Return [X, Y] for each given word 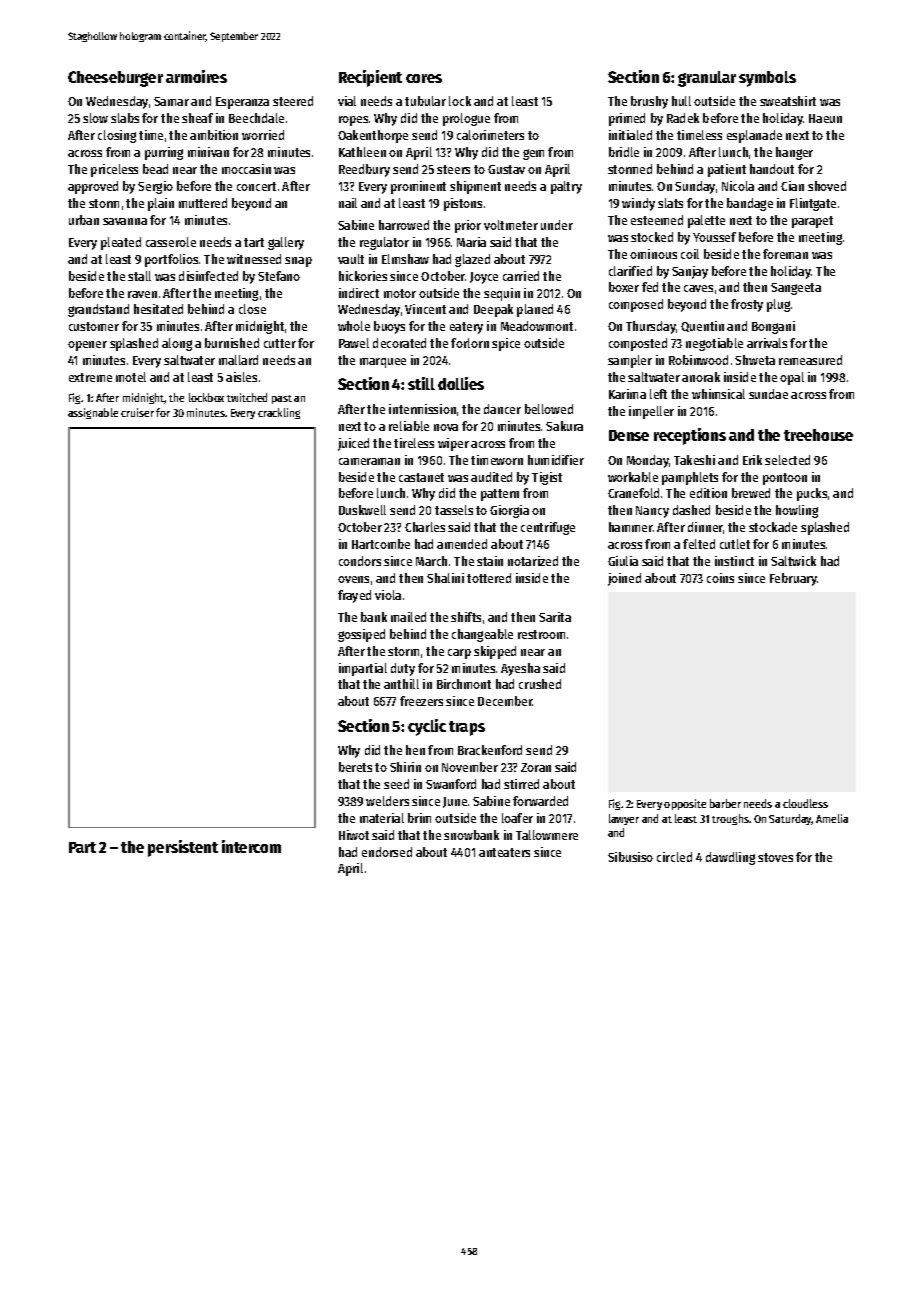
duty [403, 669]
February [793, 579]
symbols [767, 79]
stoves [775, 857]
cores [424, 78]
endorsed [387, 852]
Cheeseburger [115, 79]
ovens [353, 579]
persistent [183, 848]
